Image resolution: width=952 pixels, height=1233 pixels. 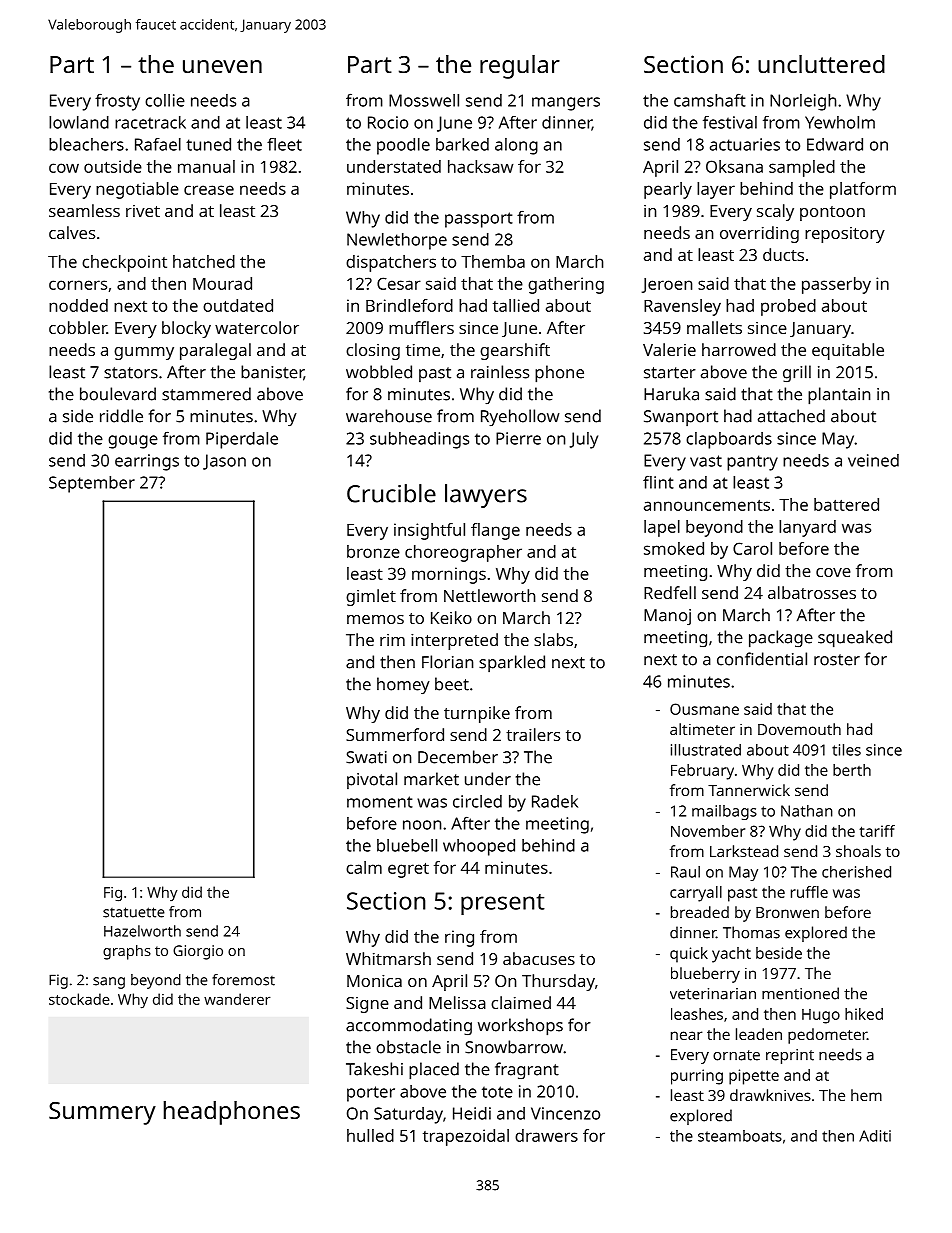 I want to click on Summery, so click(x=102, y=1113).
